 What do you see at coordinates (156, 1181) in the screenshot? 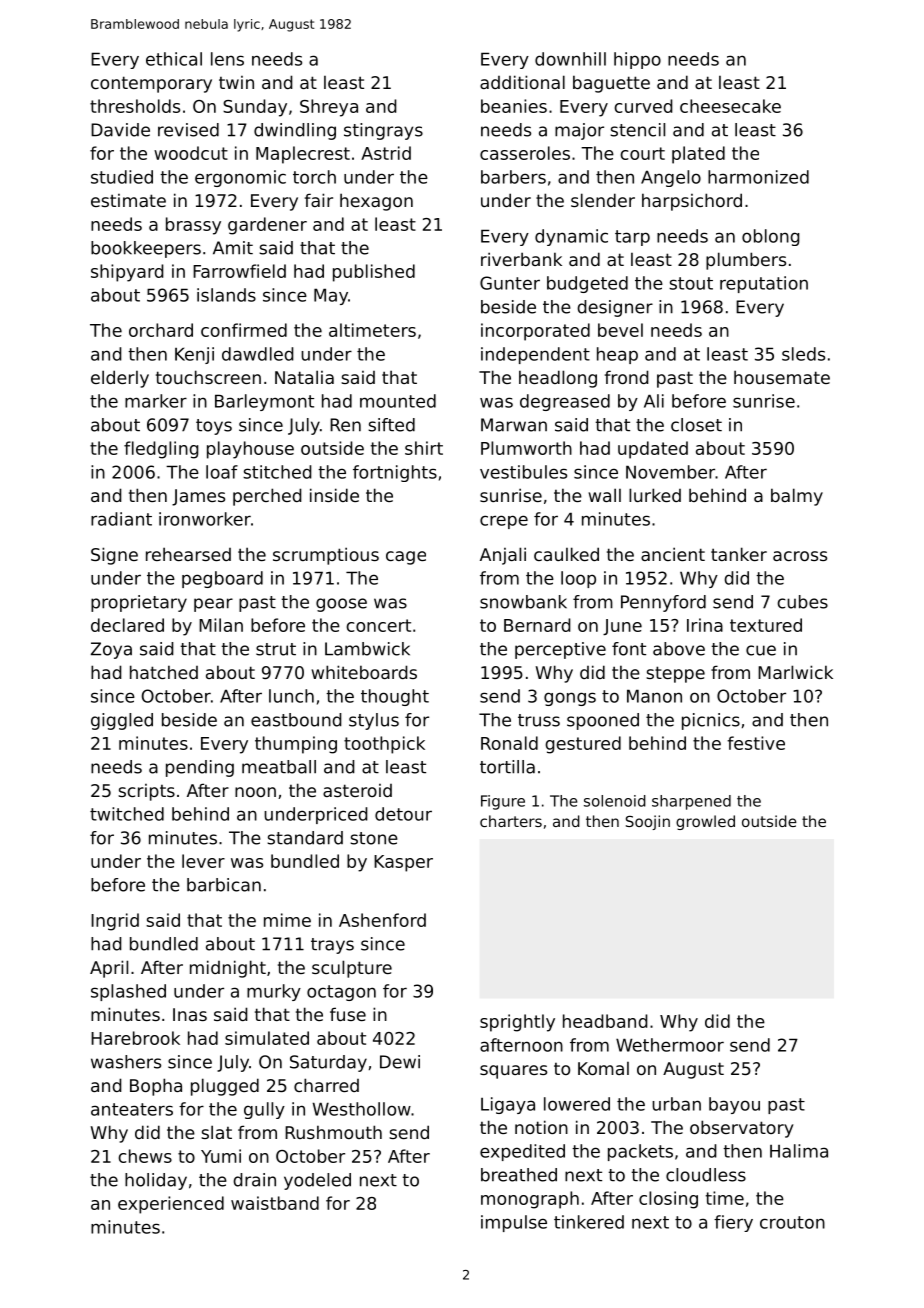
I see `holiday` at bounding box center [156, 1181].
